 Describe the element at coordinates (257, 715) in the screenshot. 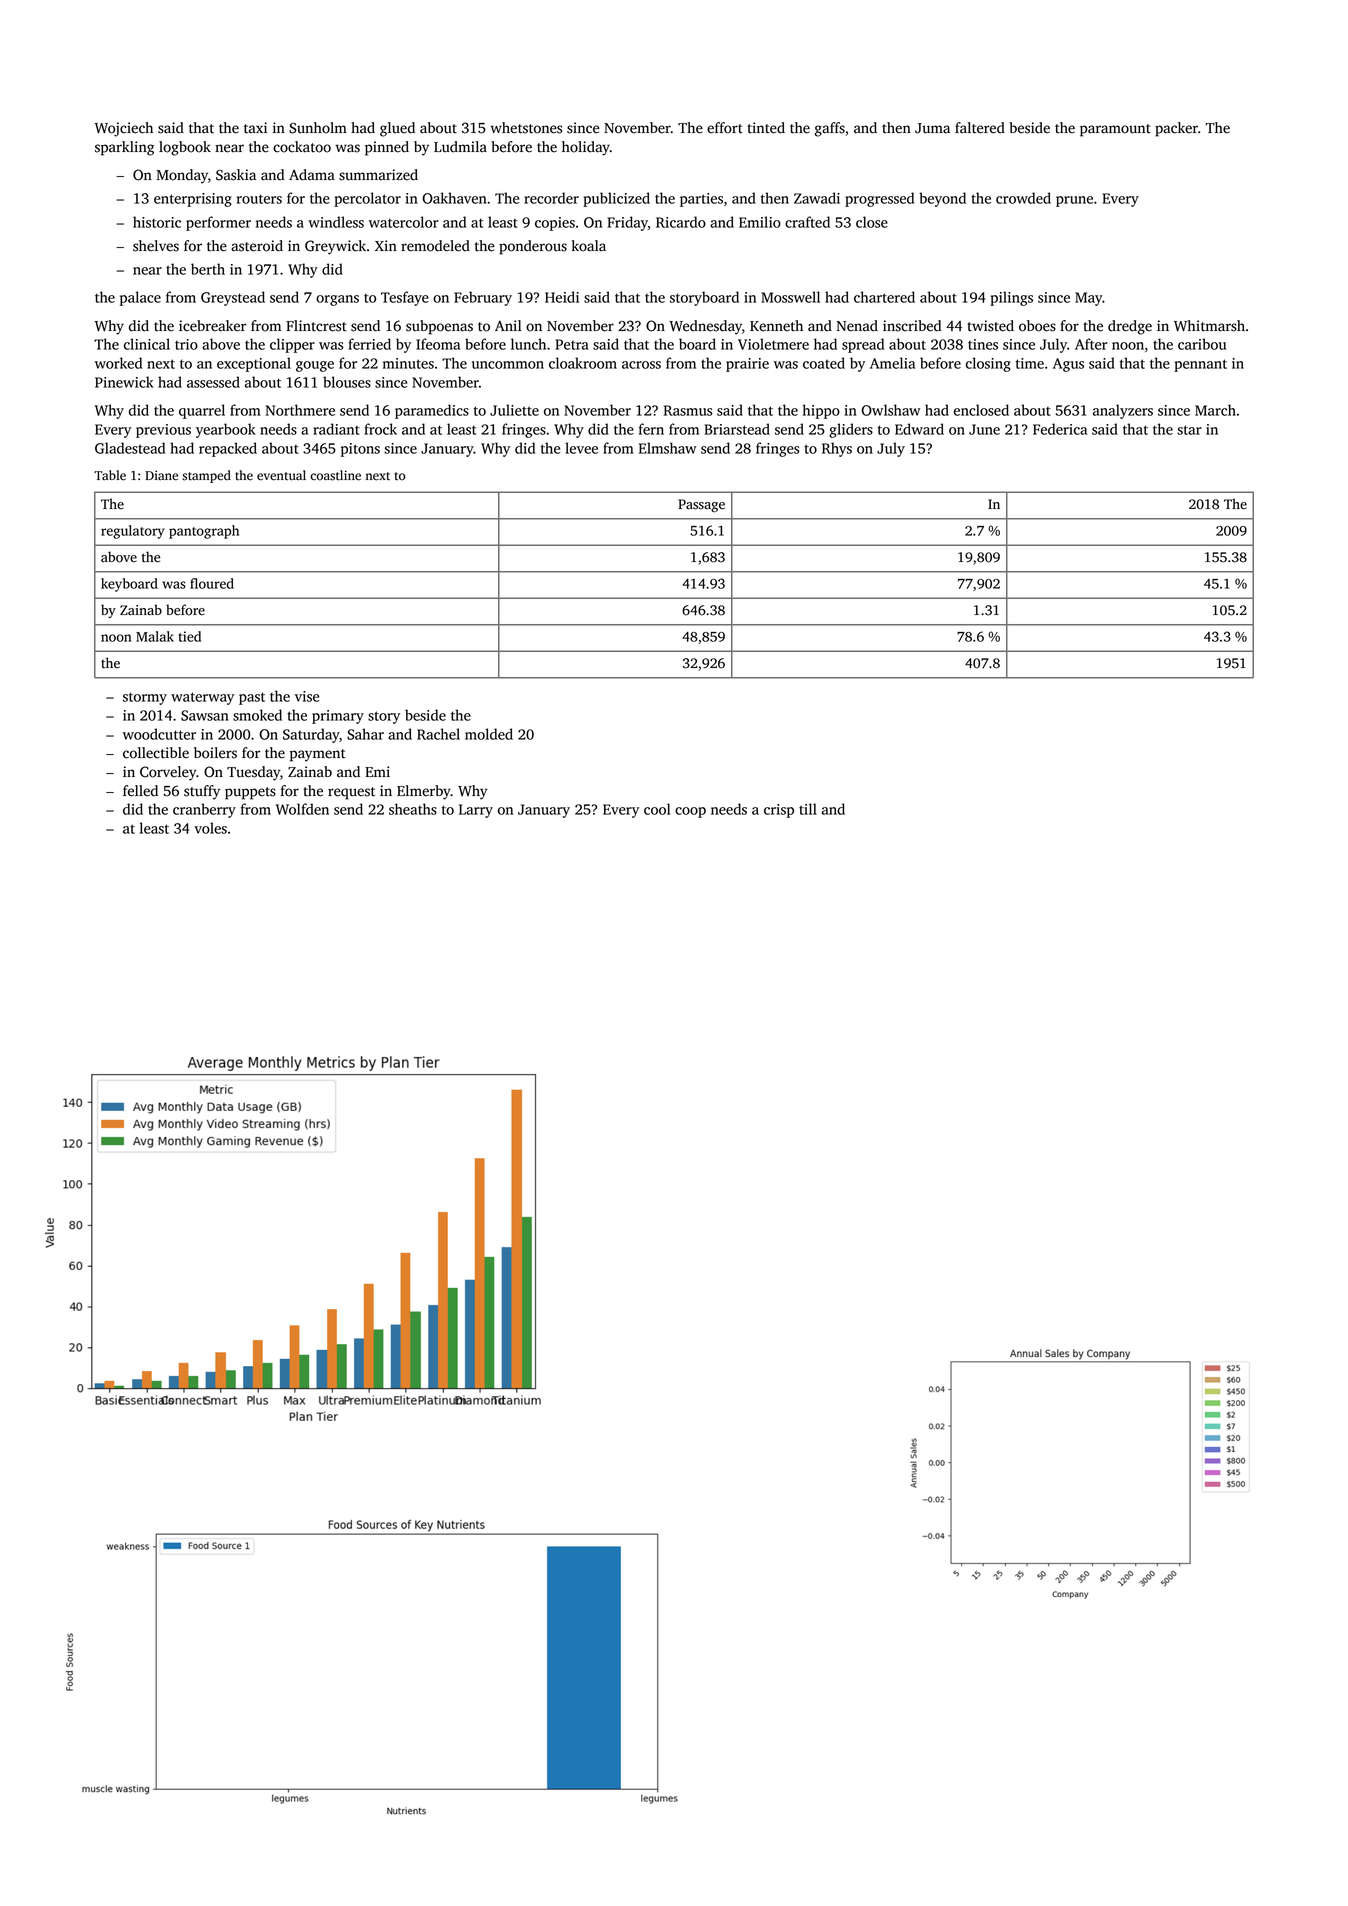

I see `smoked` at that location.
